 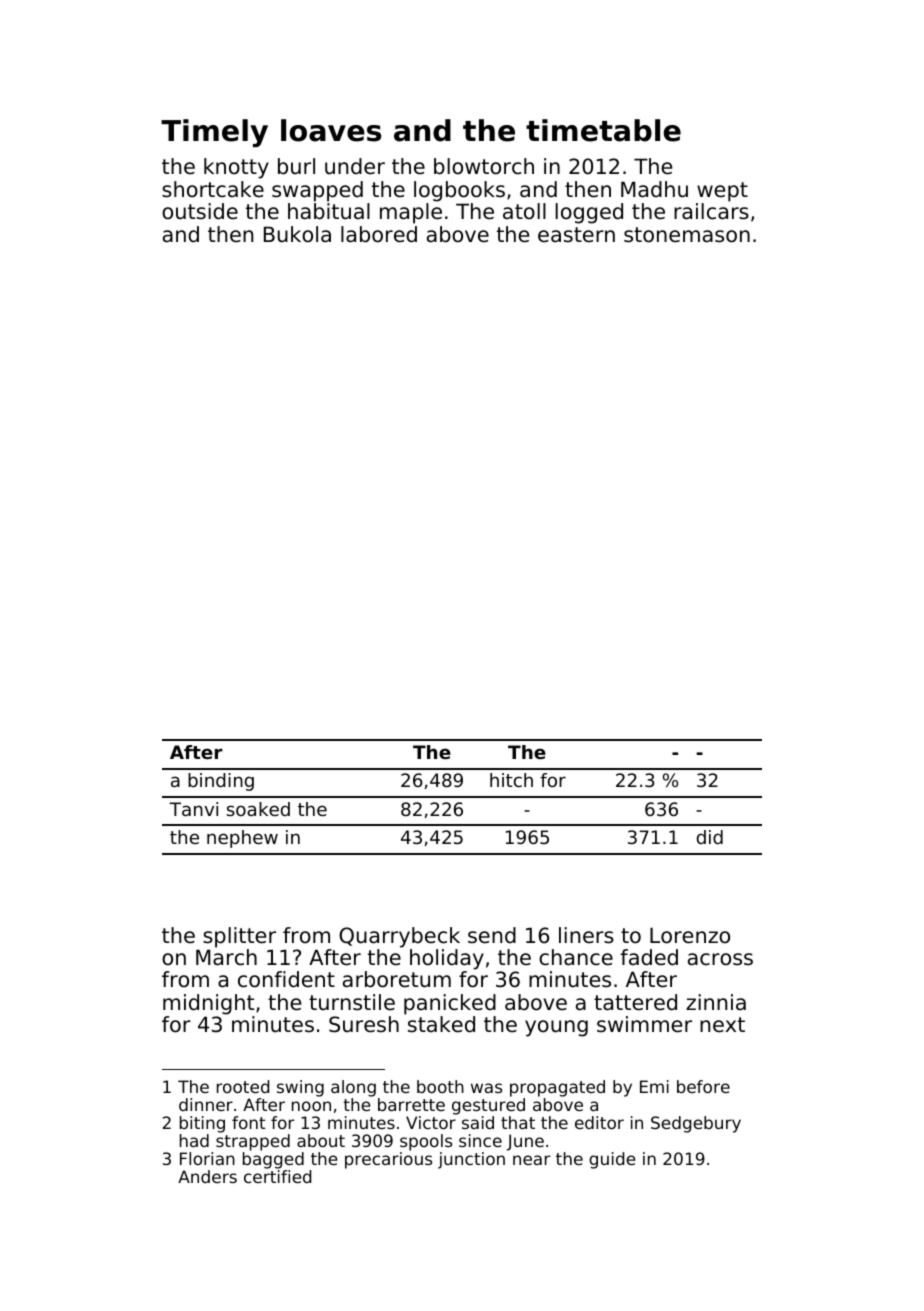 I want to click on timetable, so click(x=603, y=130).
